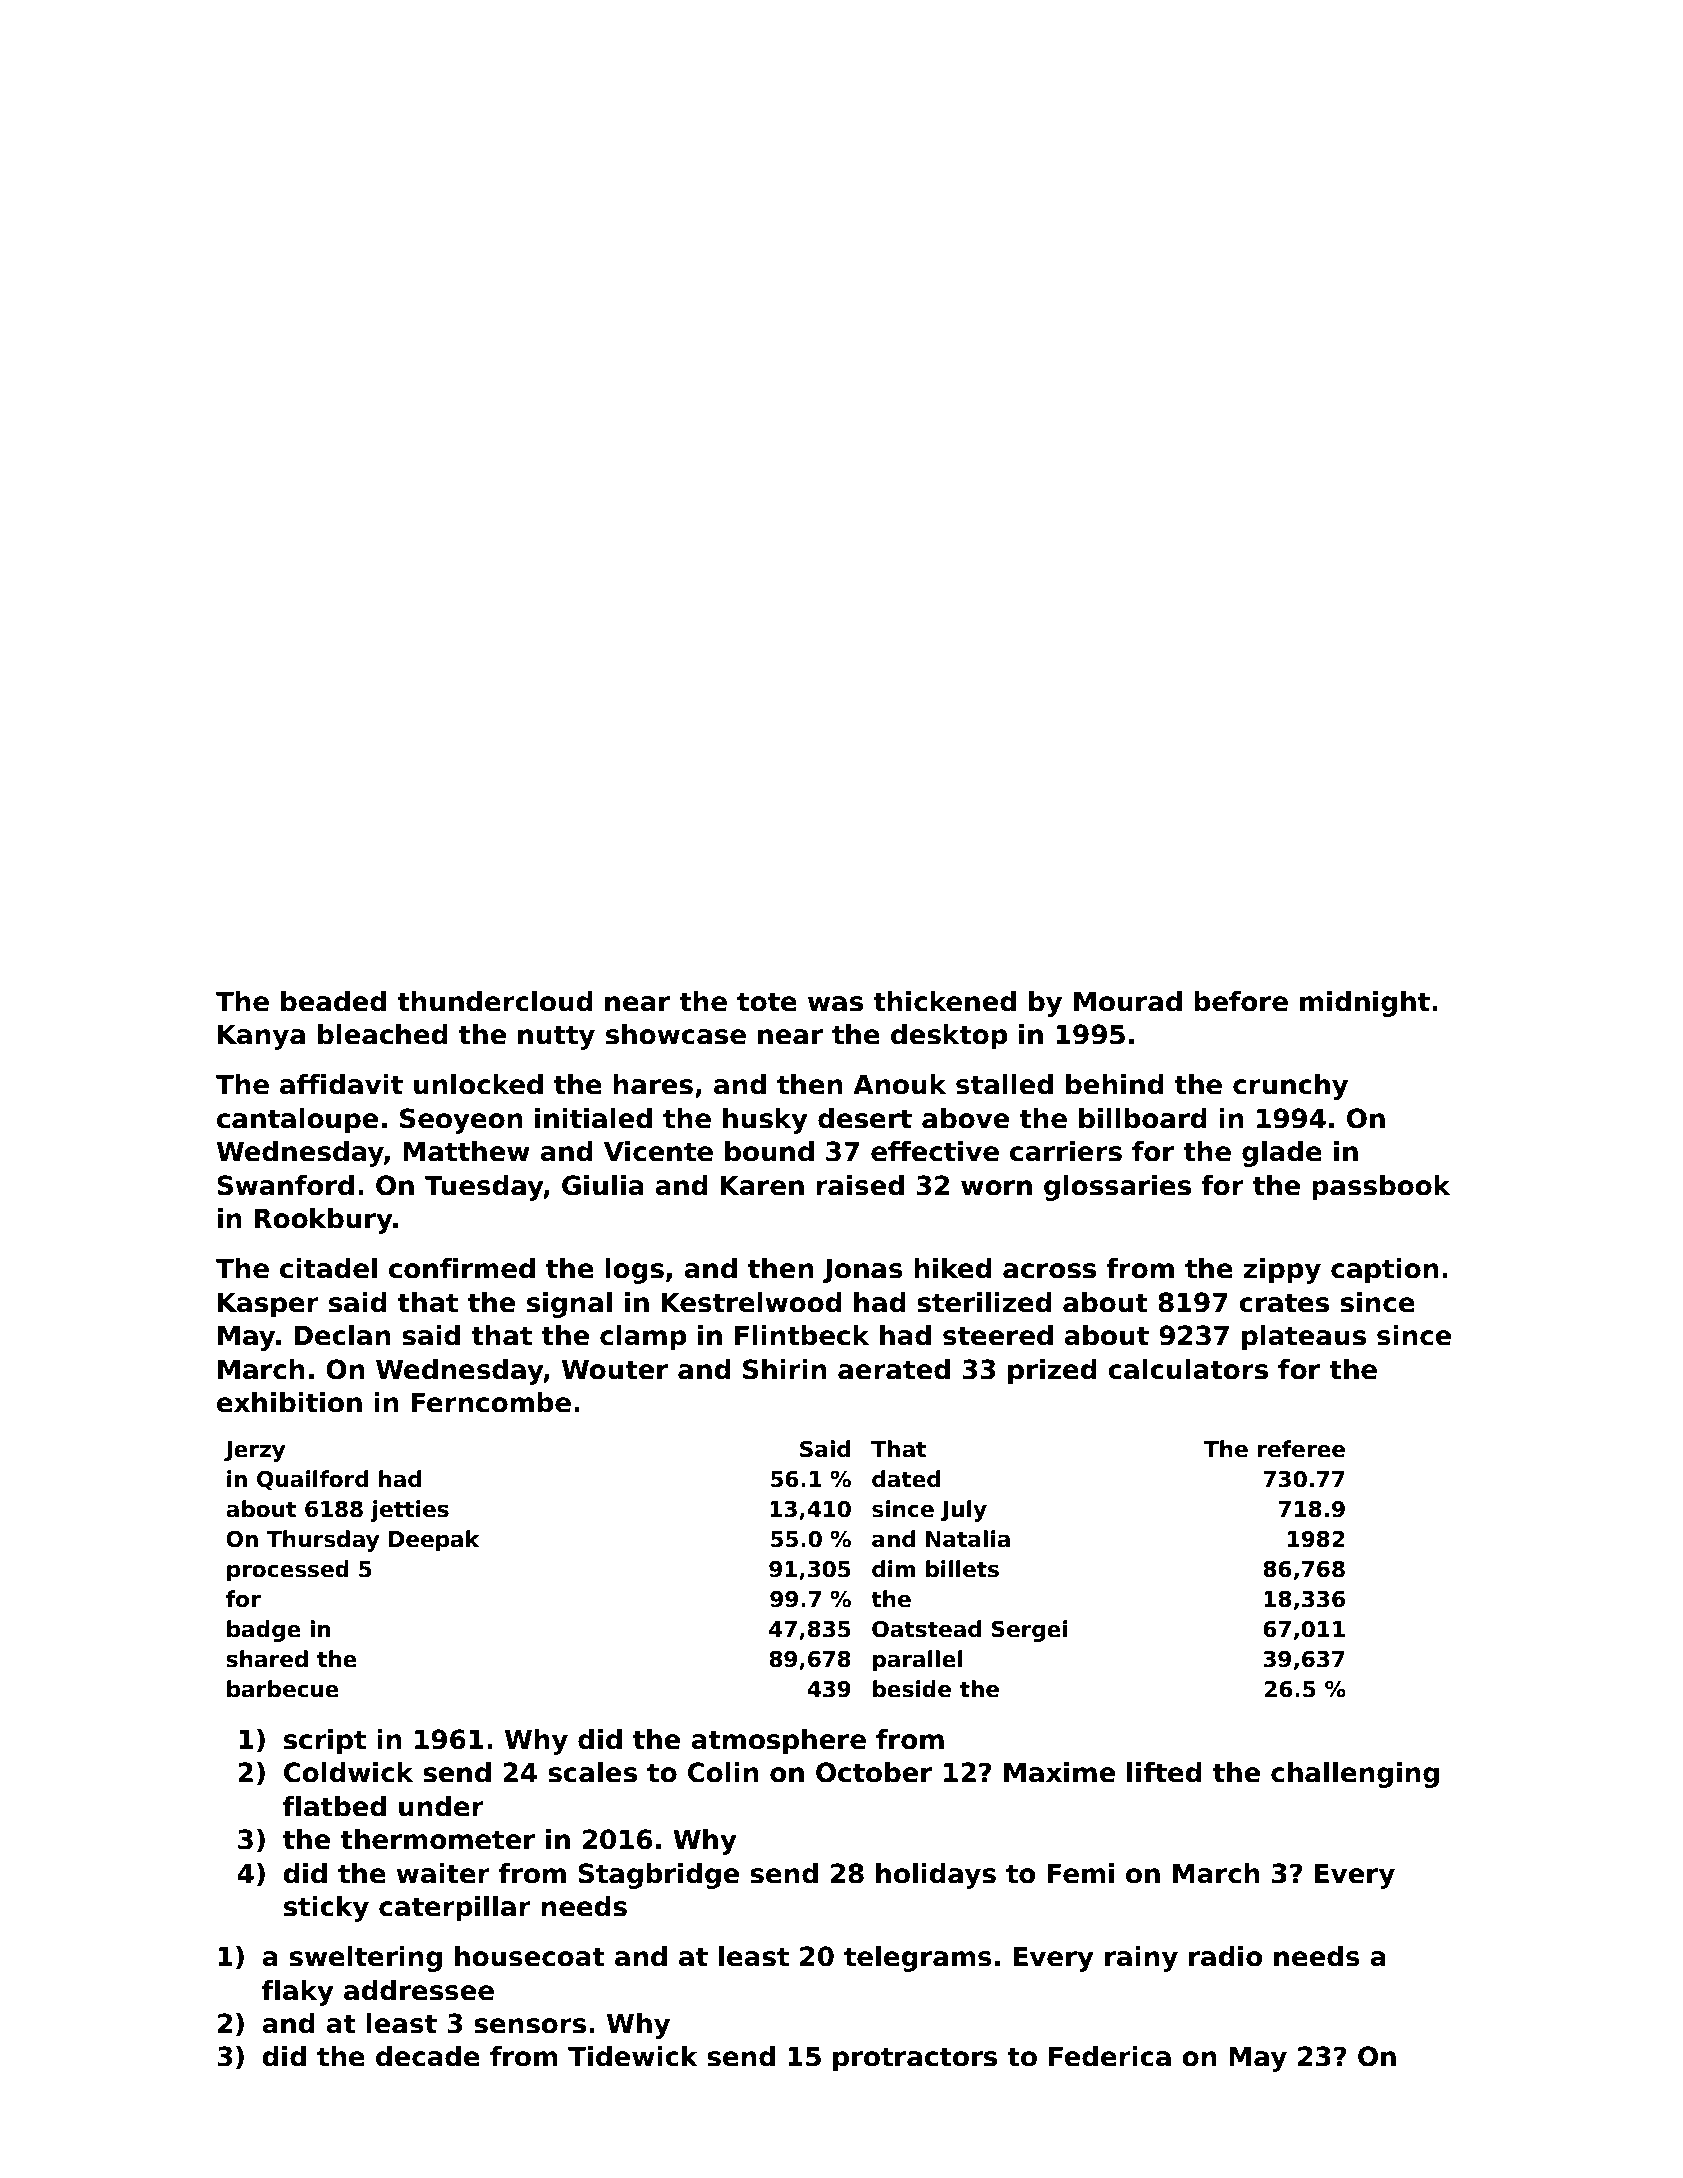 This image has width=1683, height=2178. Describe the element at coordinates (767, 1002) in the image. I see `tote` at that location.
